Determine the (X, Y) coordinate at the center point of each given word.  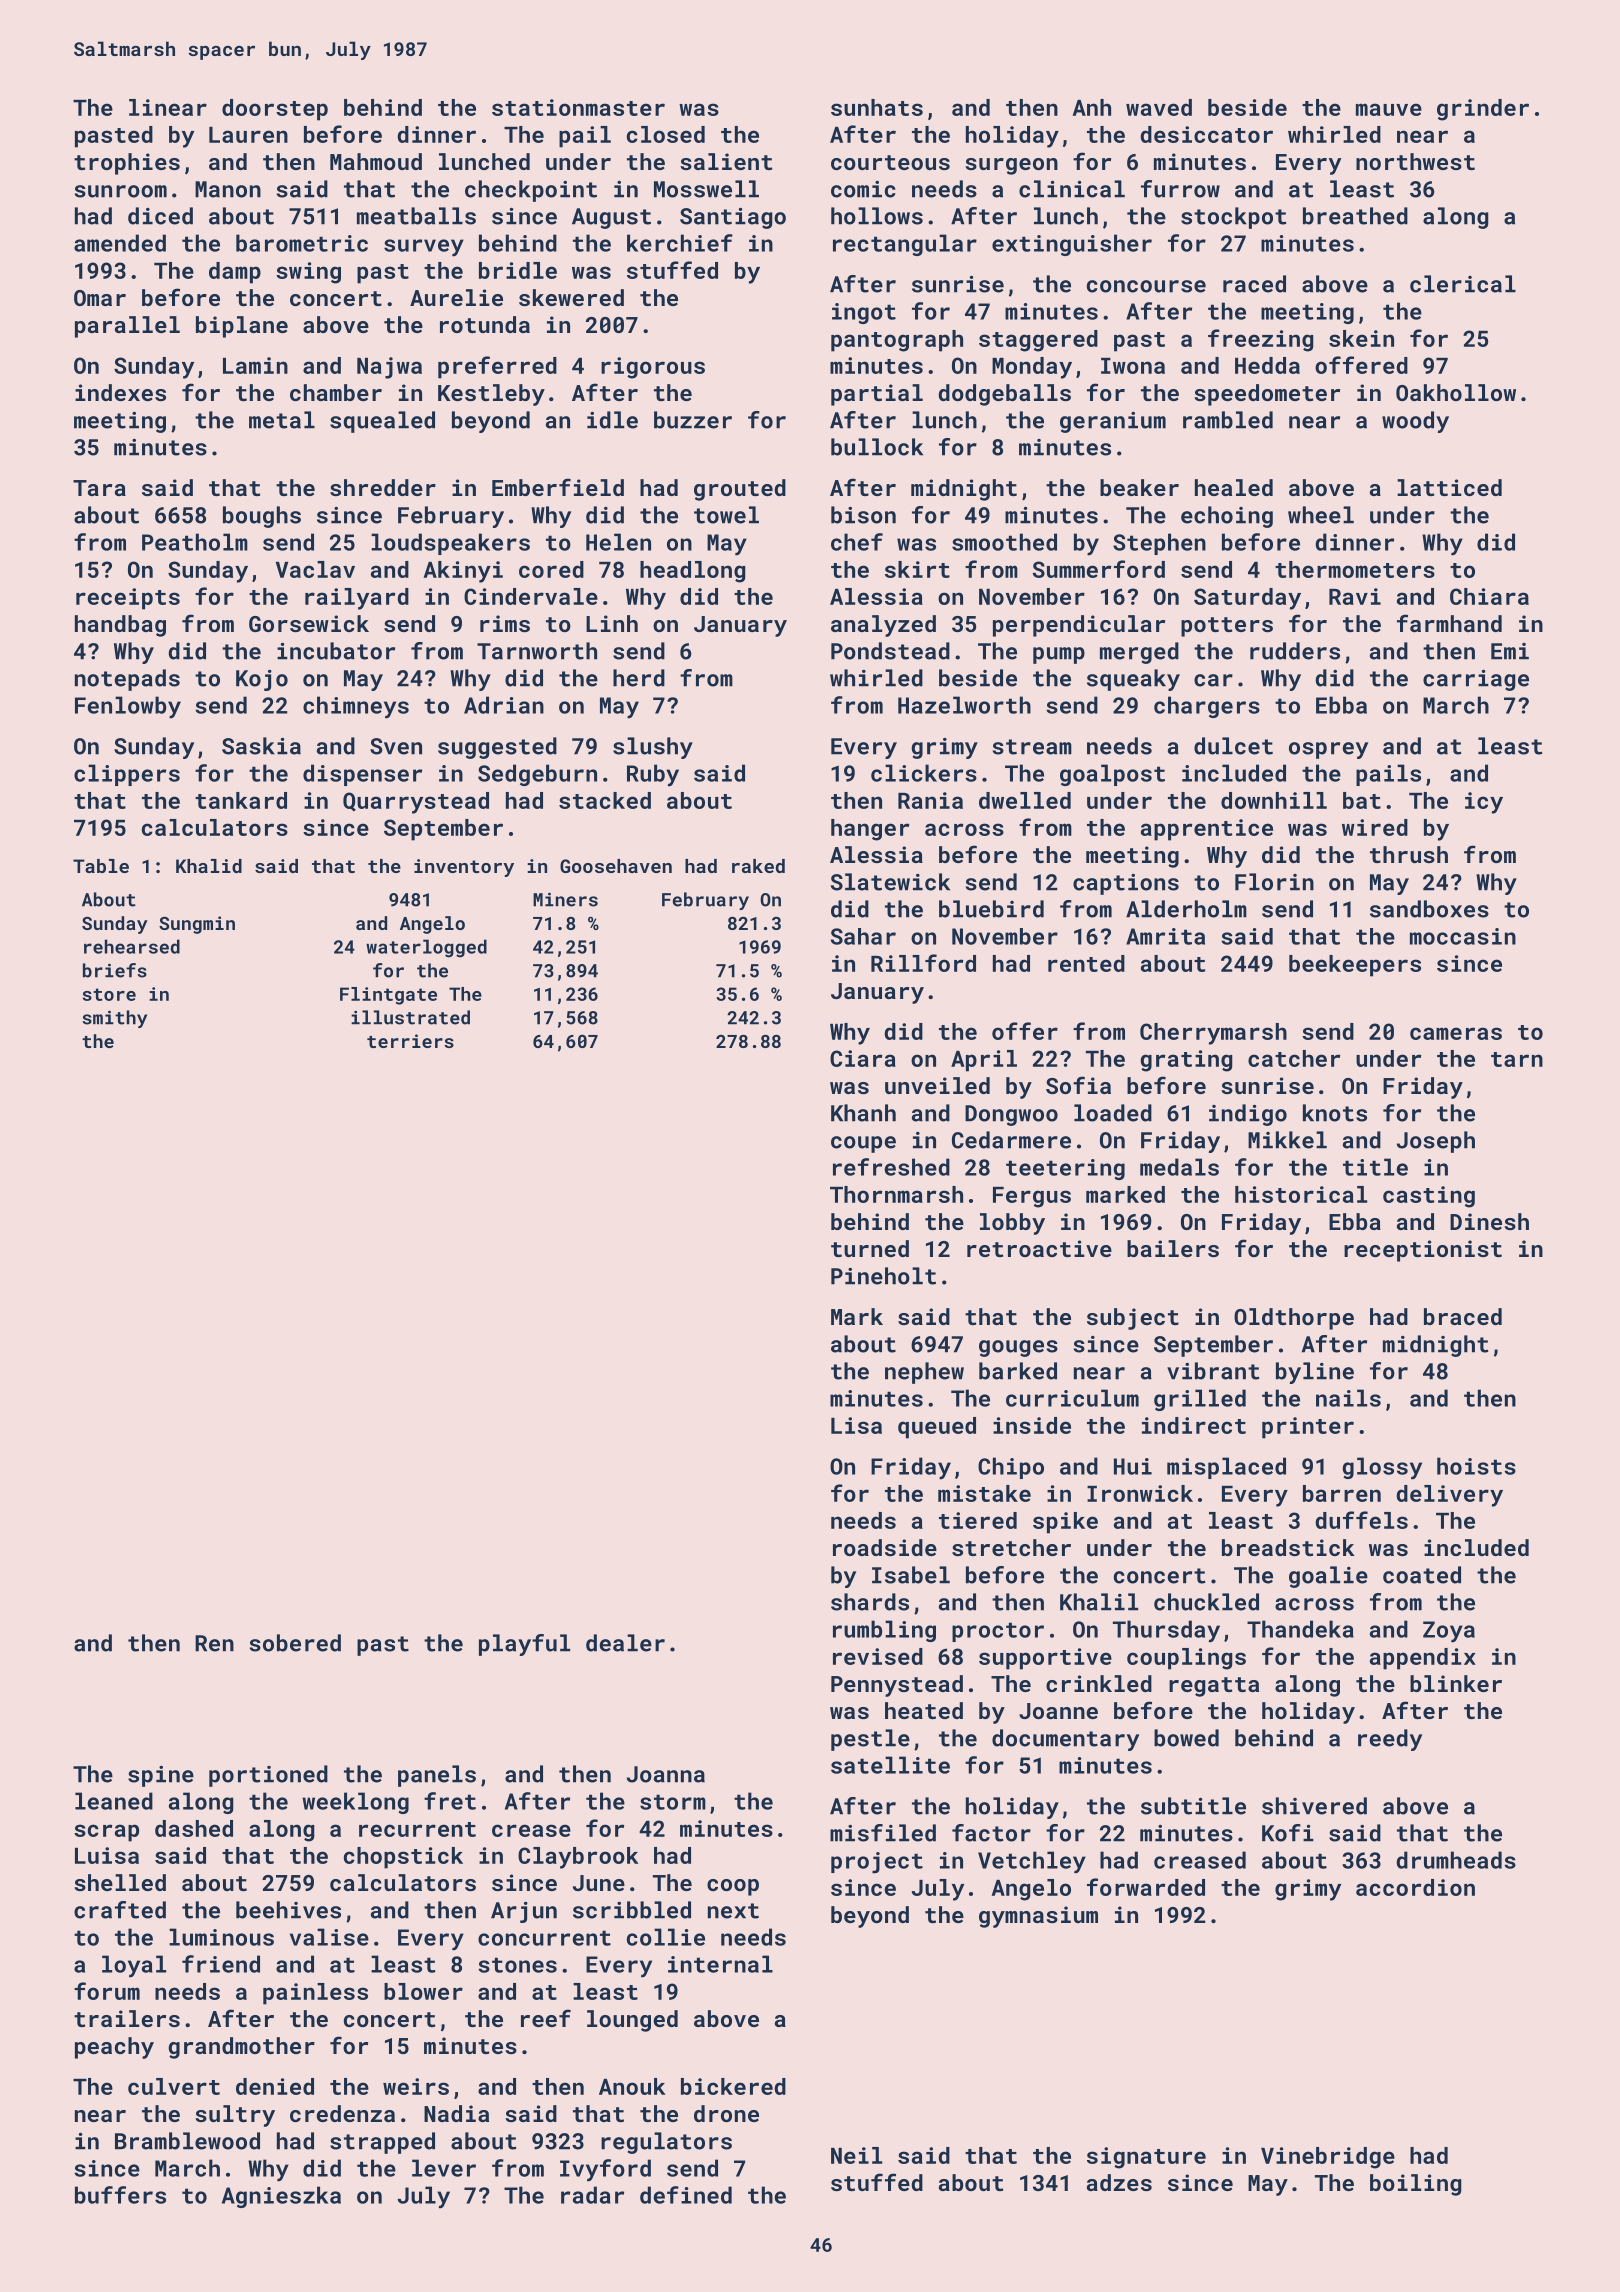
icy (1484, 803)
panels (437, 1776)
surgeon (1011, 166)
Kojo (262, 680)
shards (870, 1602)
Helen (618, 542)
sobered (295, 1643)
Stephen (1159, 544)
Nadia (456, 2113)
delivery (1450, 1496)
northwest (1415, 161)
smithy (114, 1019)
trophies (127, 164)
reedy (1390, 1740)
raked (758, 866)
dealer (625, 1643)
